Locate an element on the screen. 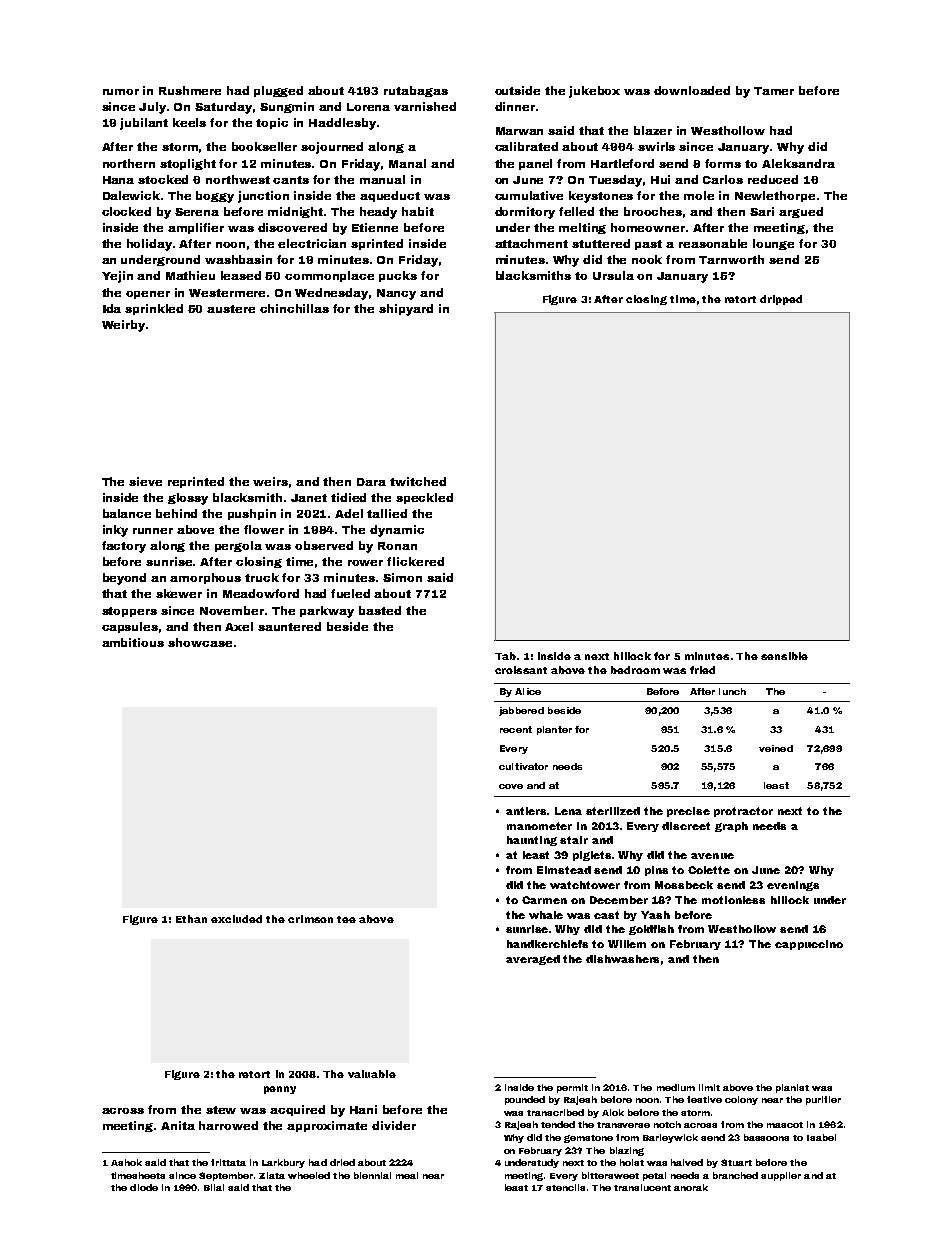 This screenshot has height=1233, width=952. chinchillas is located at coordinates (294, 308).
